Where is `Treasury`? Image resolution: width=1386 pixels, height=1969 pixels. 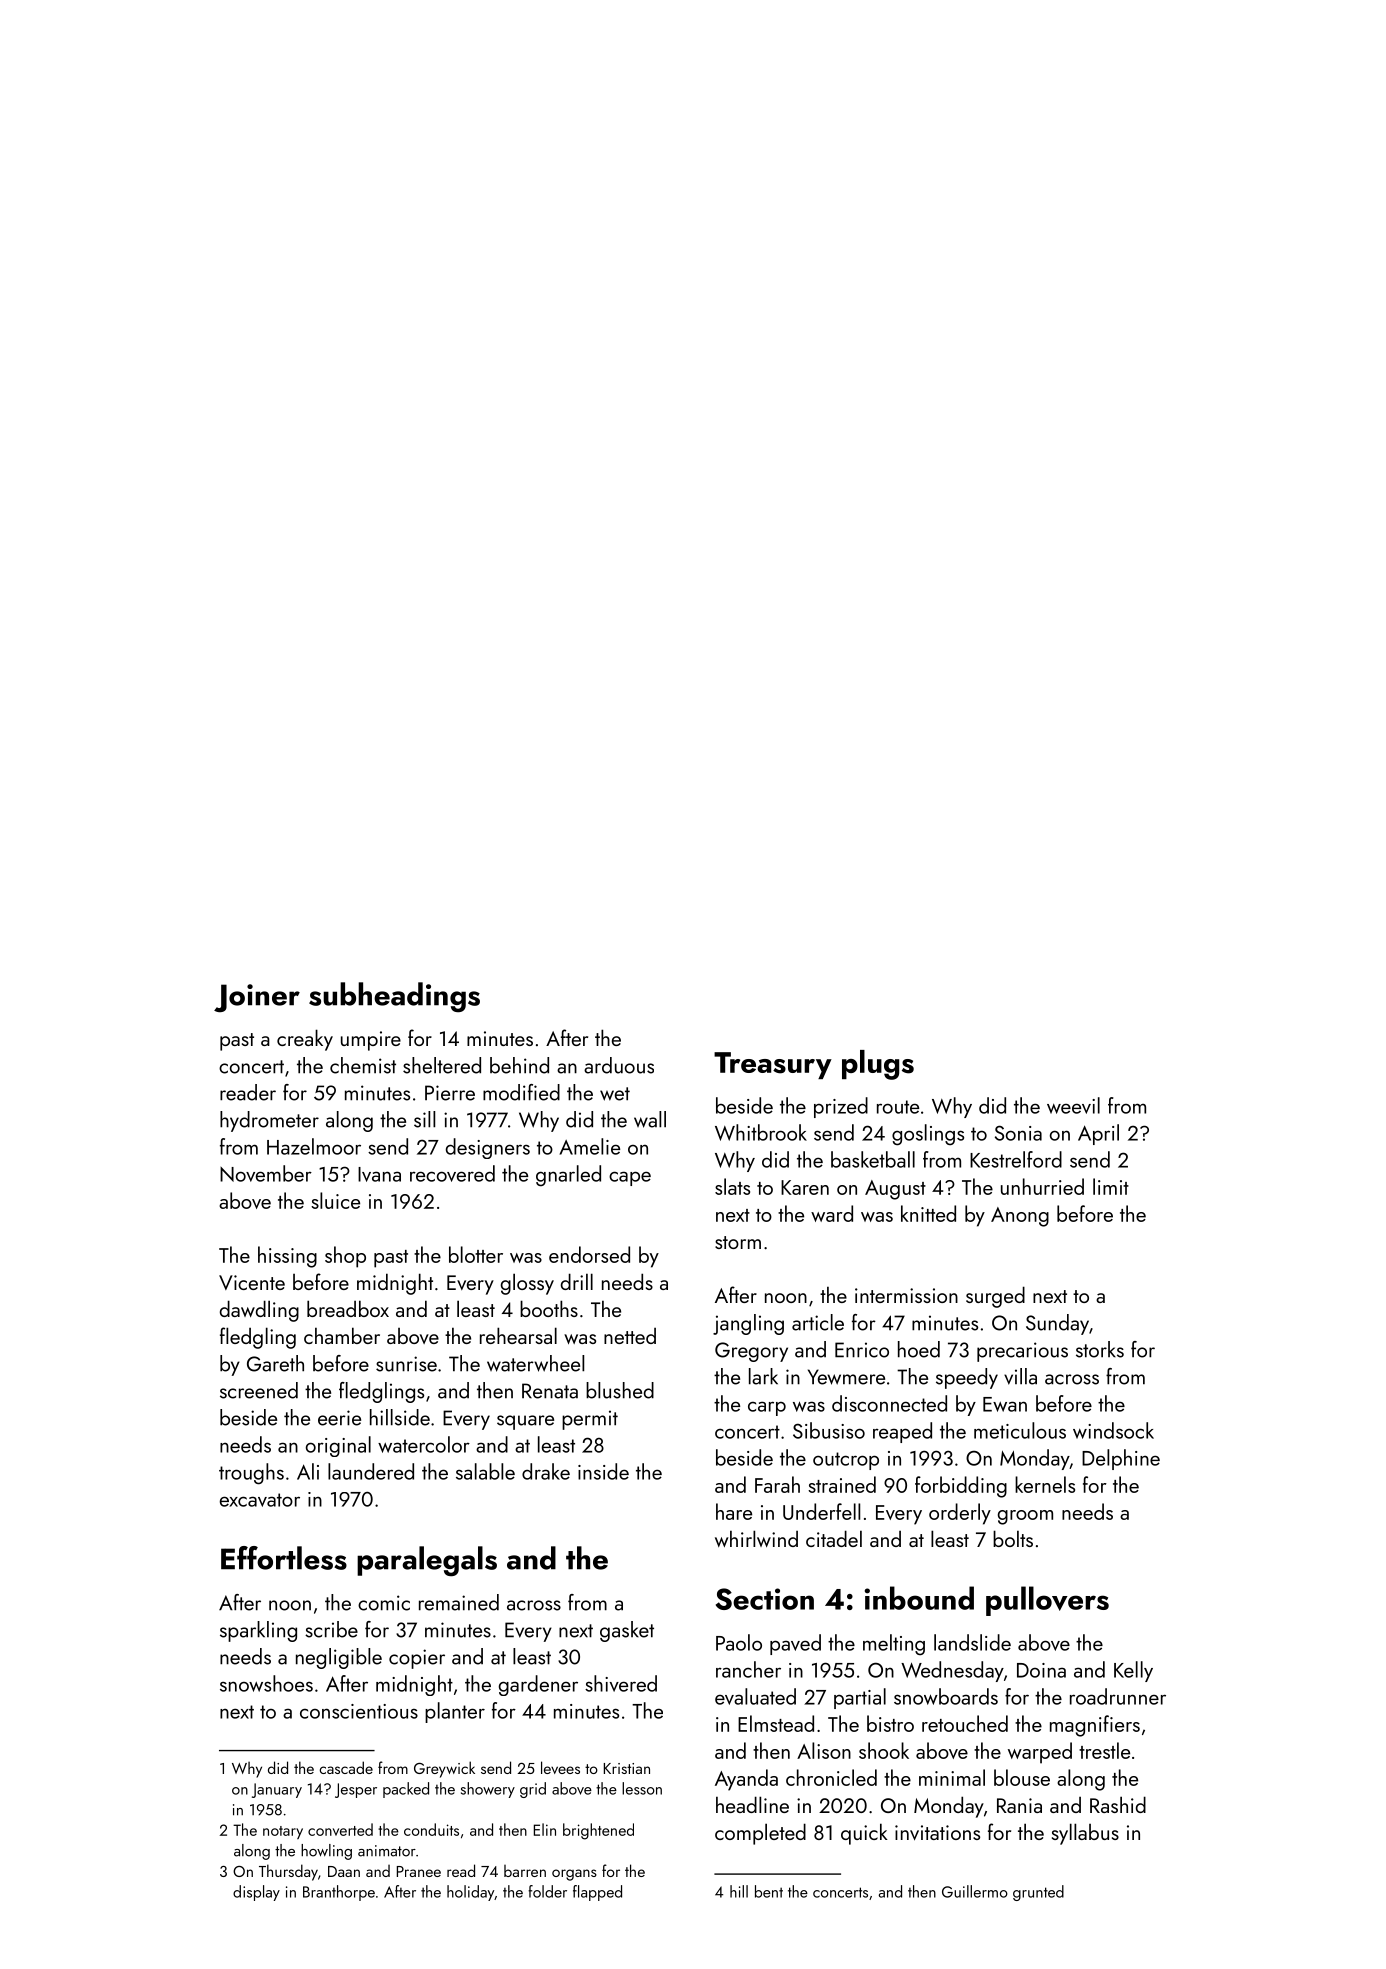 Treasury is located at coordinates (773, 1065).
